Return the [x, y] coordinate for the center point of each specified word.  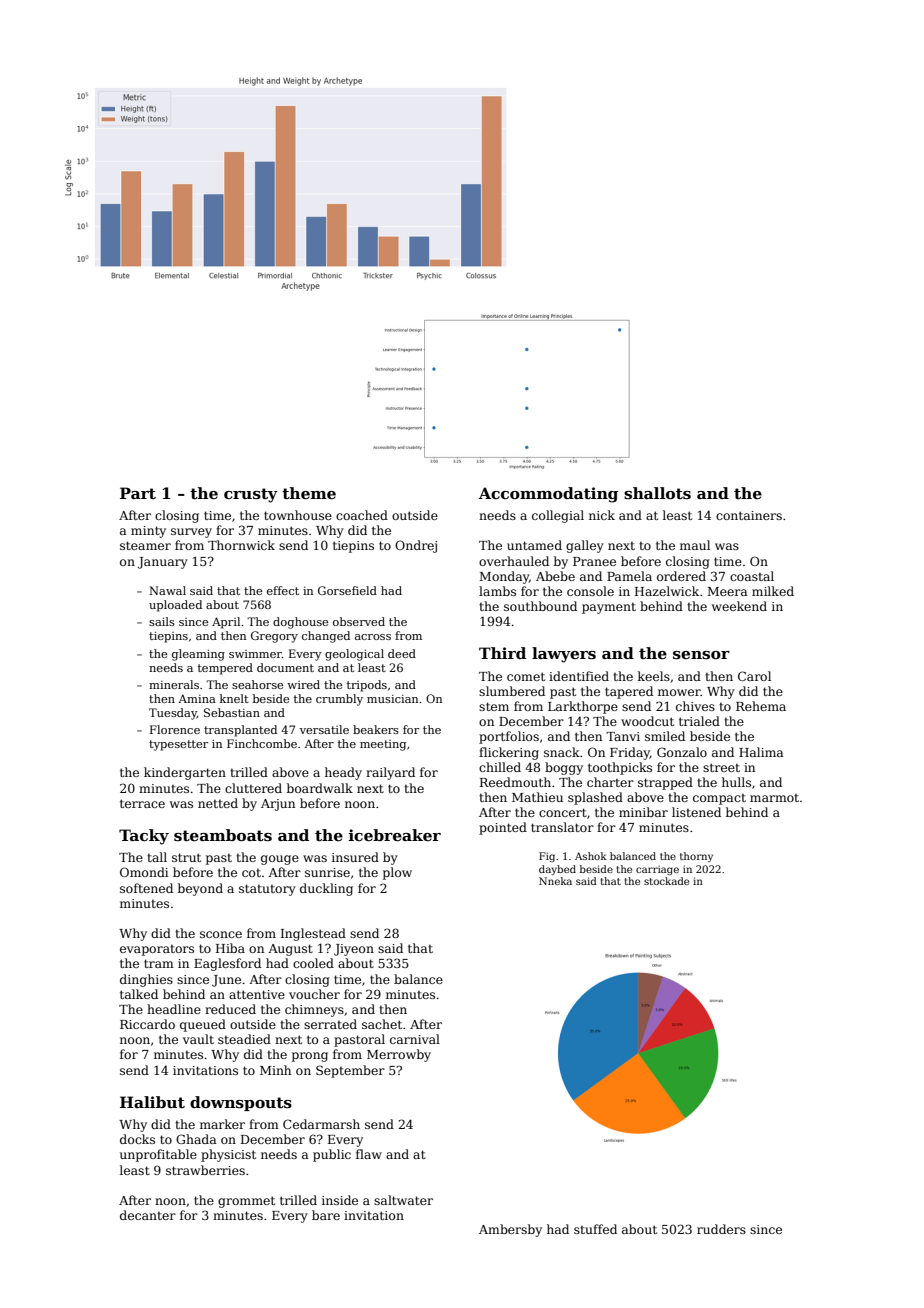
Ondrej [416, 546]
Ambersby [510, 1230]
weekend [739, 606]
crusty [251, 495]
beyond [200, 889]
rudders [721, 1229]
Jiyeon [354, 950]
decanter [148, 1215]
